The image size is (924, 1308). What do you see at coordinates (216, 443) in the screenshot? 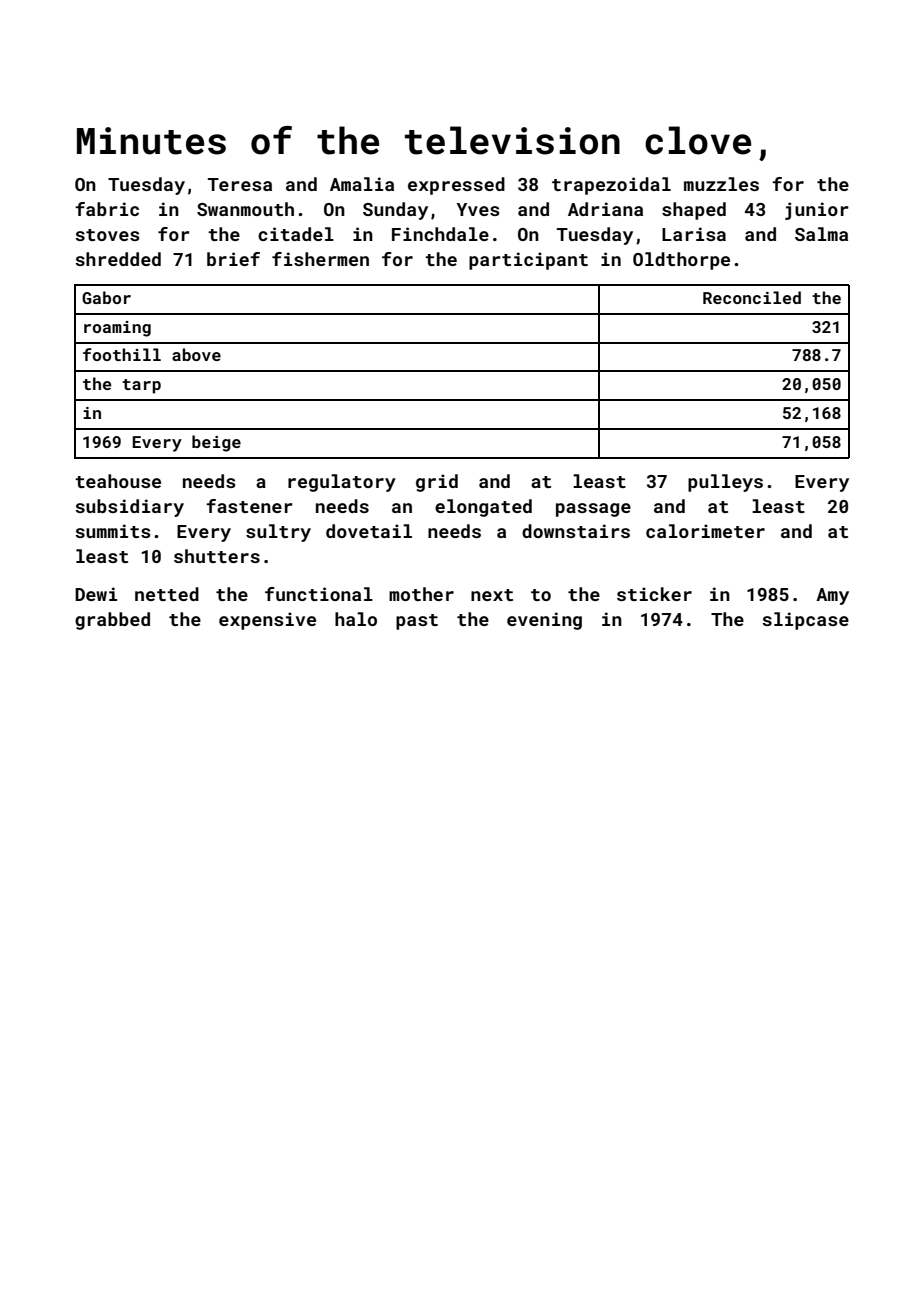
I see `beige` at bounding box center [216, 443].
